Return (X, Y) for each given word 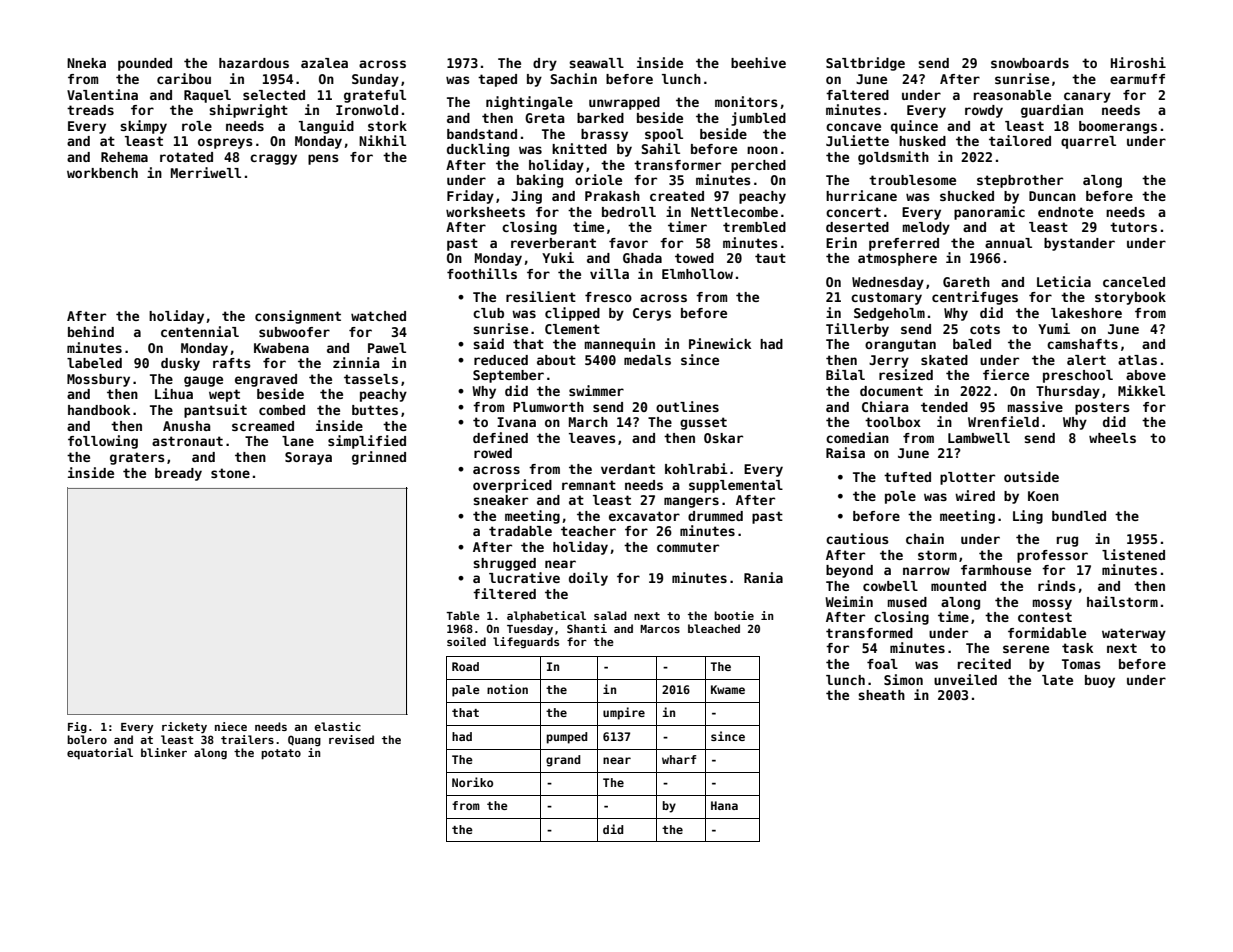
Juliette (857, 140)
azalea (324, 63)
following (103, 442)
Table (463, 615)
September (508, 376)
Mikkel (1141, 390)
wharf (679, 759)
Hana (724, 805)
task (1077, 648)
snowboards (1030, 63)
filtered (504, 593)
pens (323, 159)
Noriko (472, 782)
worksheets (485, 212)
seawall (596, 63)
